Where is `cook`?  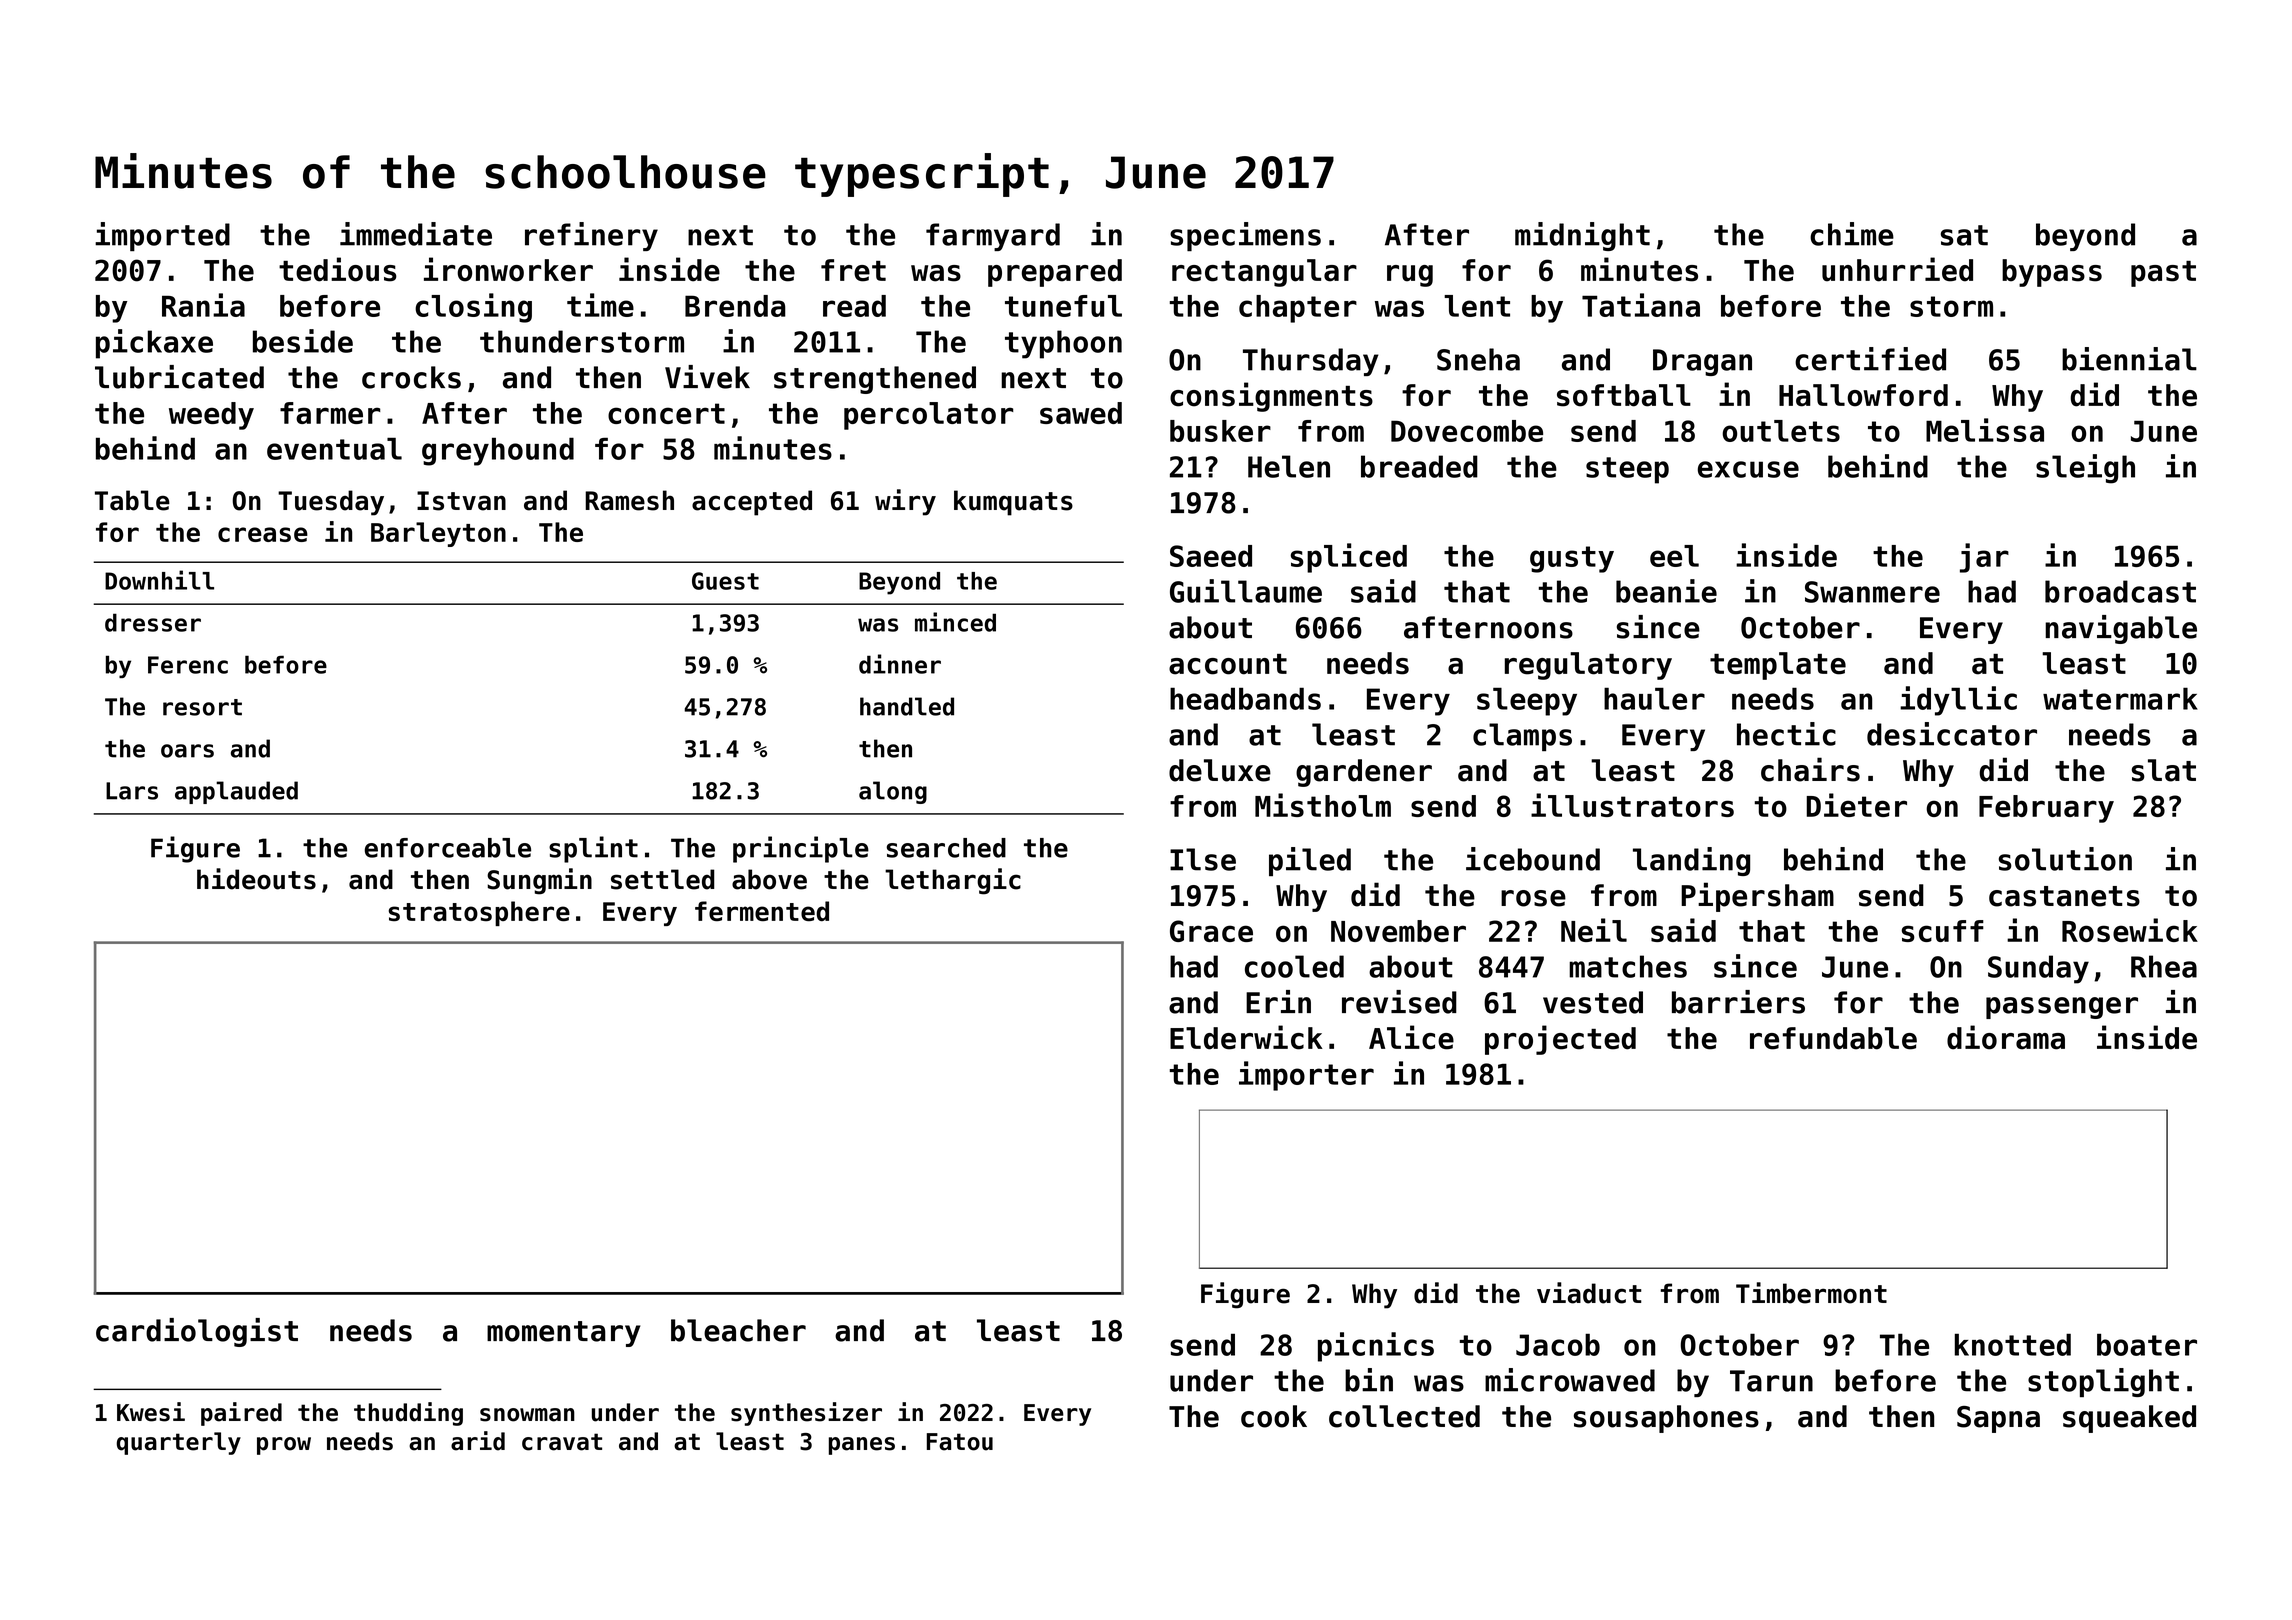 cook is located at coordinates (1274, 1416).
